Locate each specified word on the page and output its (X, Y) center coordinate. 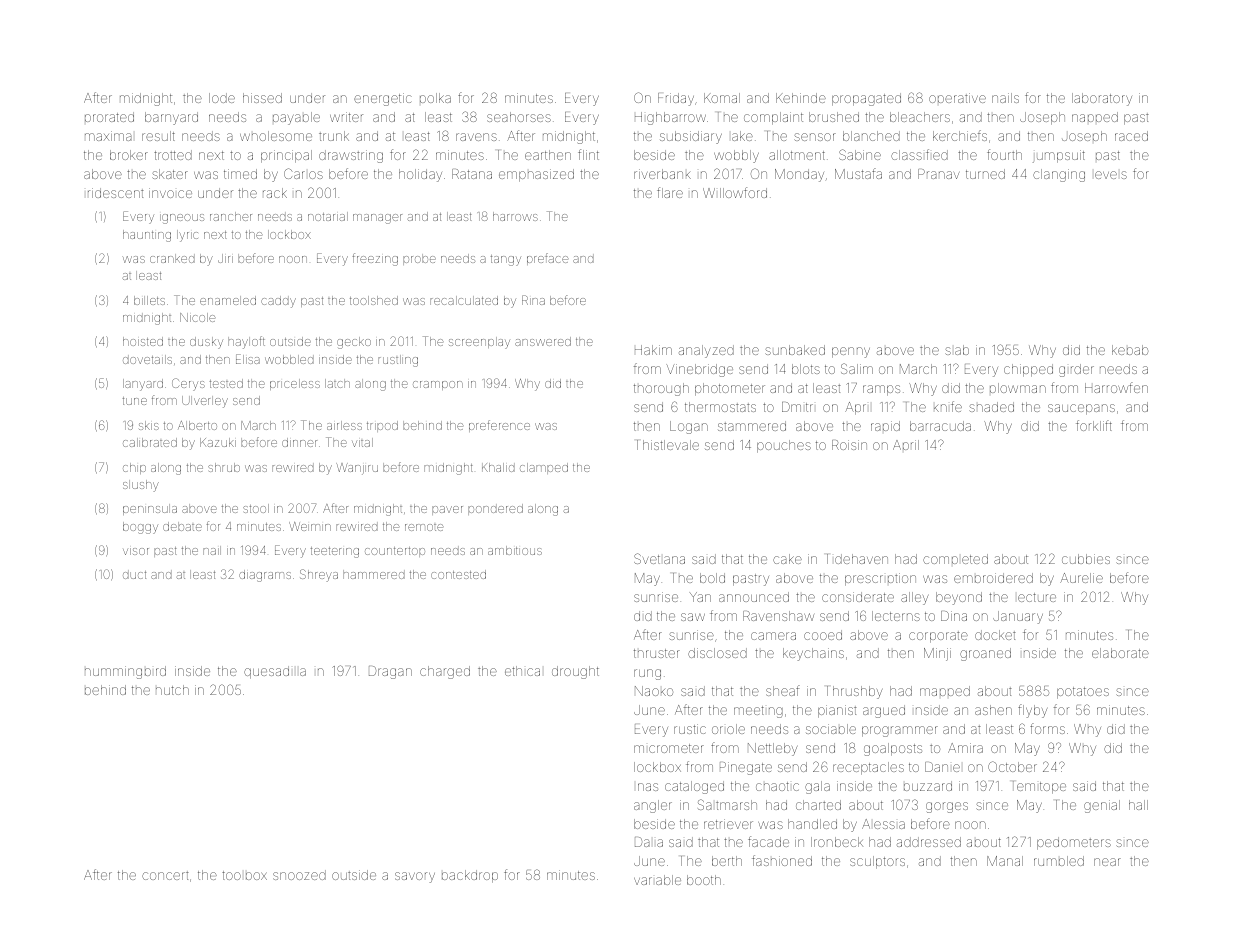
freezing (375, 259)
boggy (140, 528)
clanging (1059, 175)
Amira (965, 748)
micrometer (669, 748)
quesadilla (275, 672)
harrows (515, 216)
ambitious (515, 550)
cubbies (1086, 559)
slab (957, 350)
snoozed (299, 875)
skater (170, 174)
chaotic (777, 786)
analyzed (706, 351)
